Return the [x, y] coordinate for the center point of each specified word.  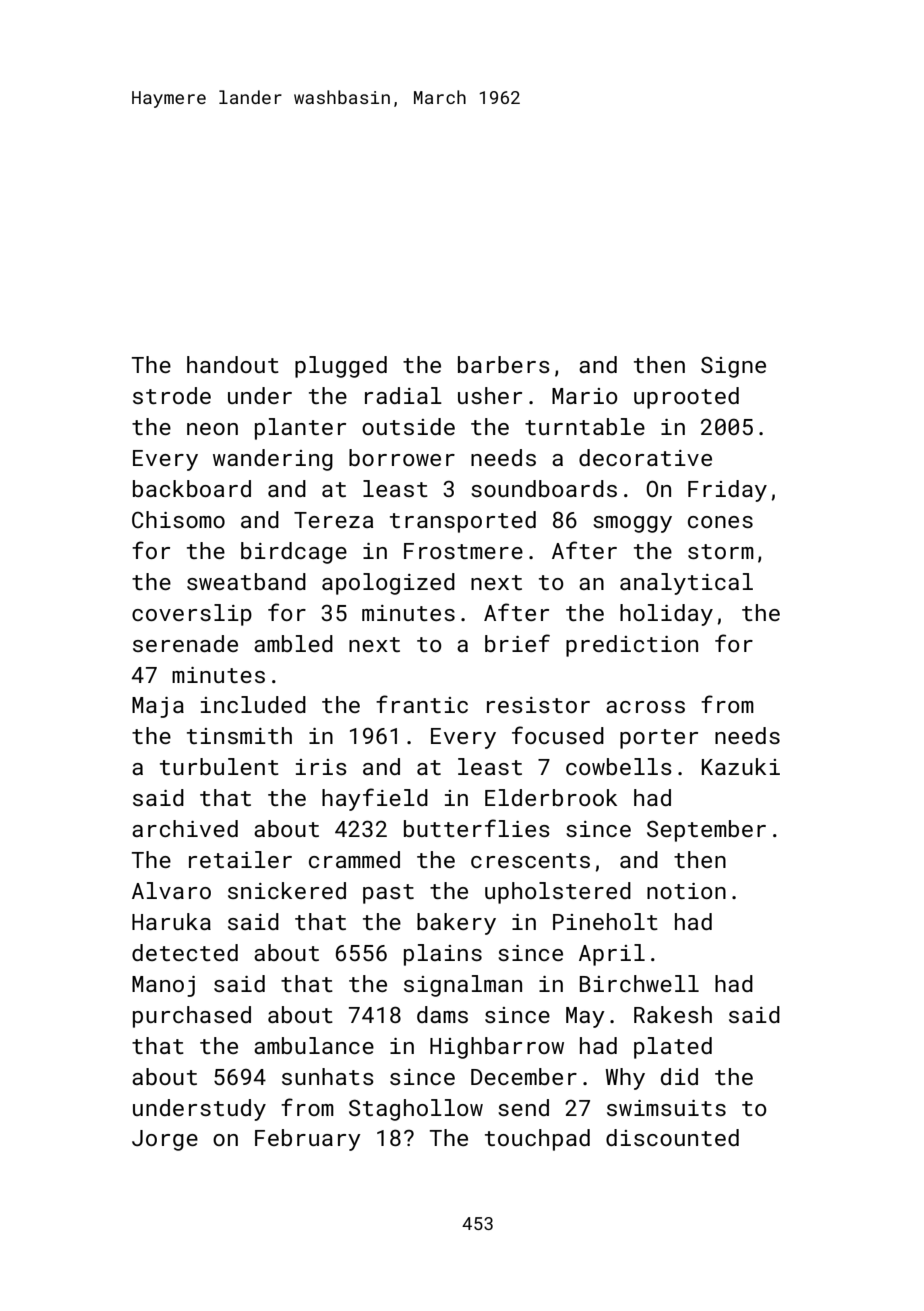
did [679, 1076]
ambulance [314, 1045]
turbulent [219, 766]
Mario [585, 396]
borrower [402, 457]
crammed [354, 859]
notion [686, 891]
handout [233, 364]
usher [490, 395]
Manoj [163, 986]
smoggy [632, 524]
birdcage [294, 553]
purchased [192, 1017]
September [706, 831]
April [612, 955]
